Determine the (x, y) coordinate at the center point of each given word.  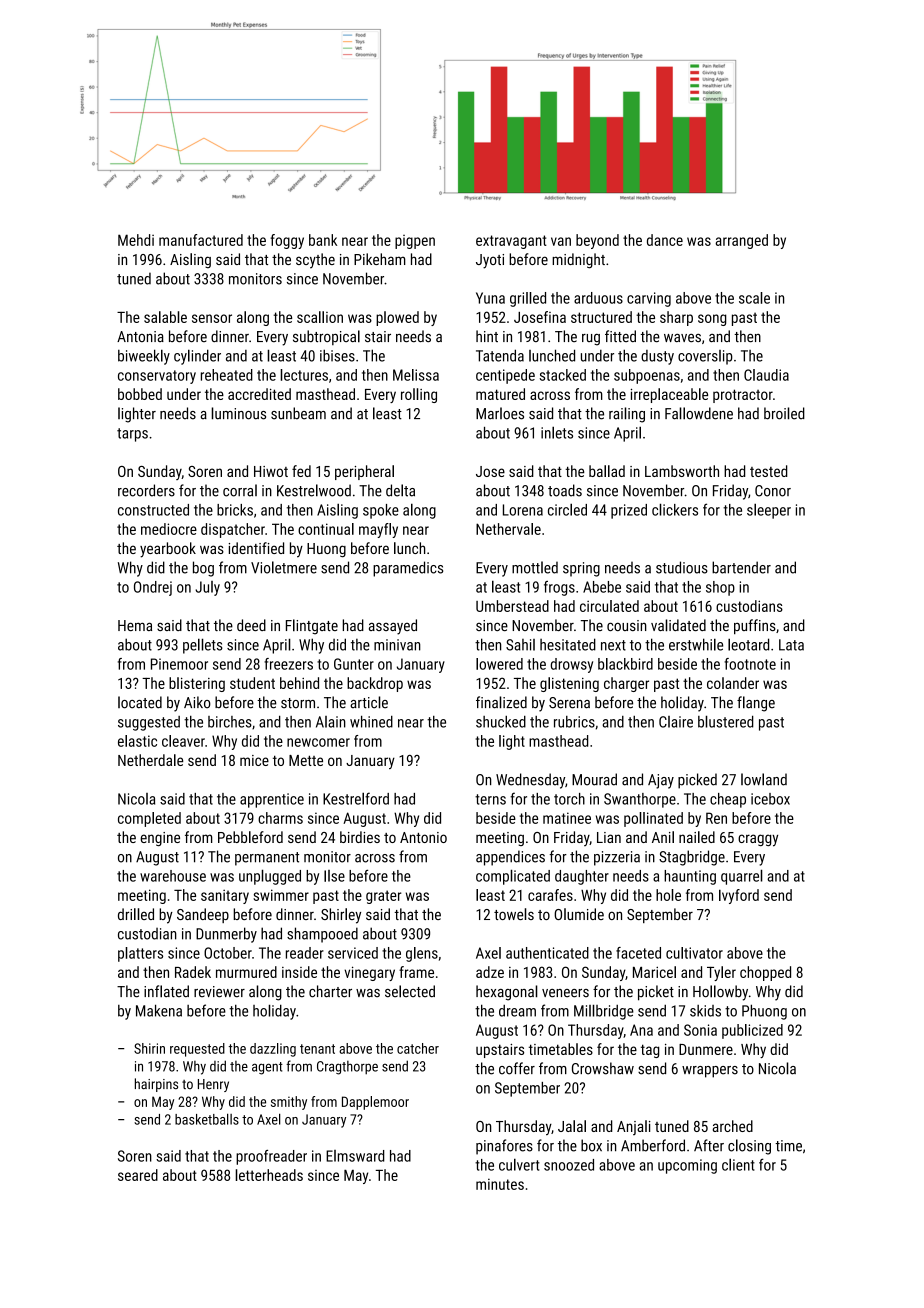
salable (165, 317)
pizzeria (617, 858)
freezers (288, 664)
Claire (676, 722)
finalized (501, 702)
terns (490, 799)
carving (649, 299)
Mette (306, 760)
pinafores (504, 1147)
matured (500, 394)
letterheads (269, 1175)
